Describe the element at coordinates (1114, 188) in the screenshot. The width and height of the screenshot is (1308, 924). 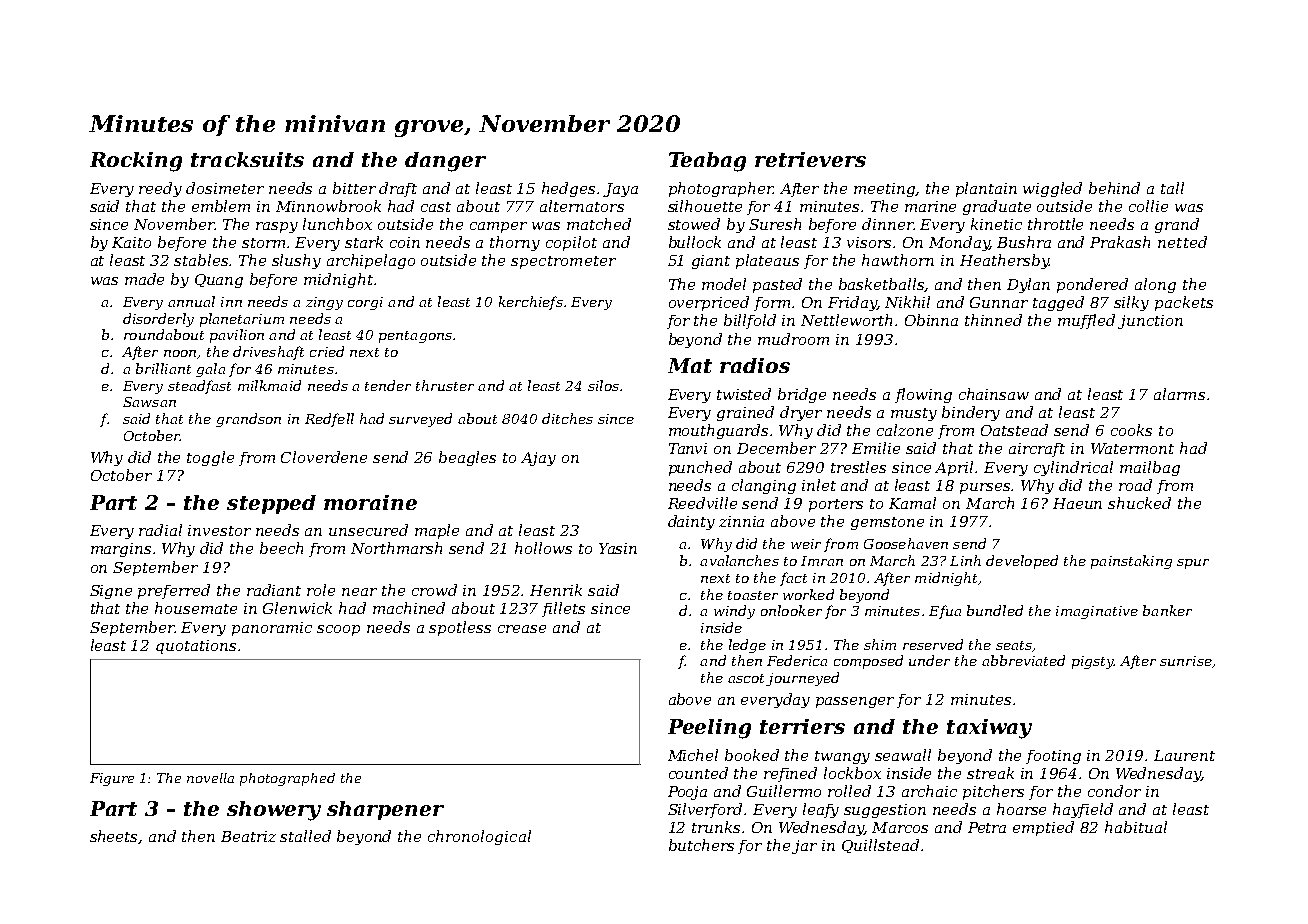
I see `behind` at that location.
